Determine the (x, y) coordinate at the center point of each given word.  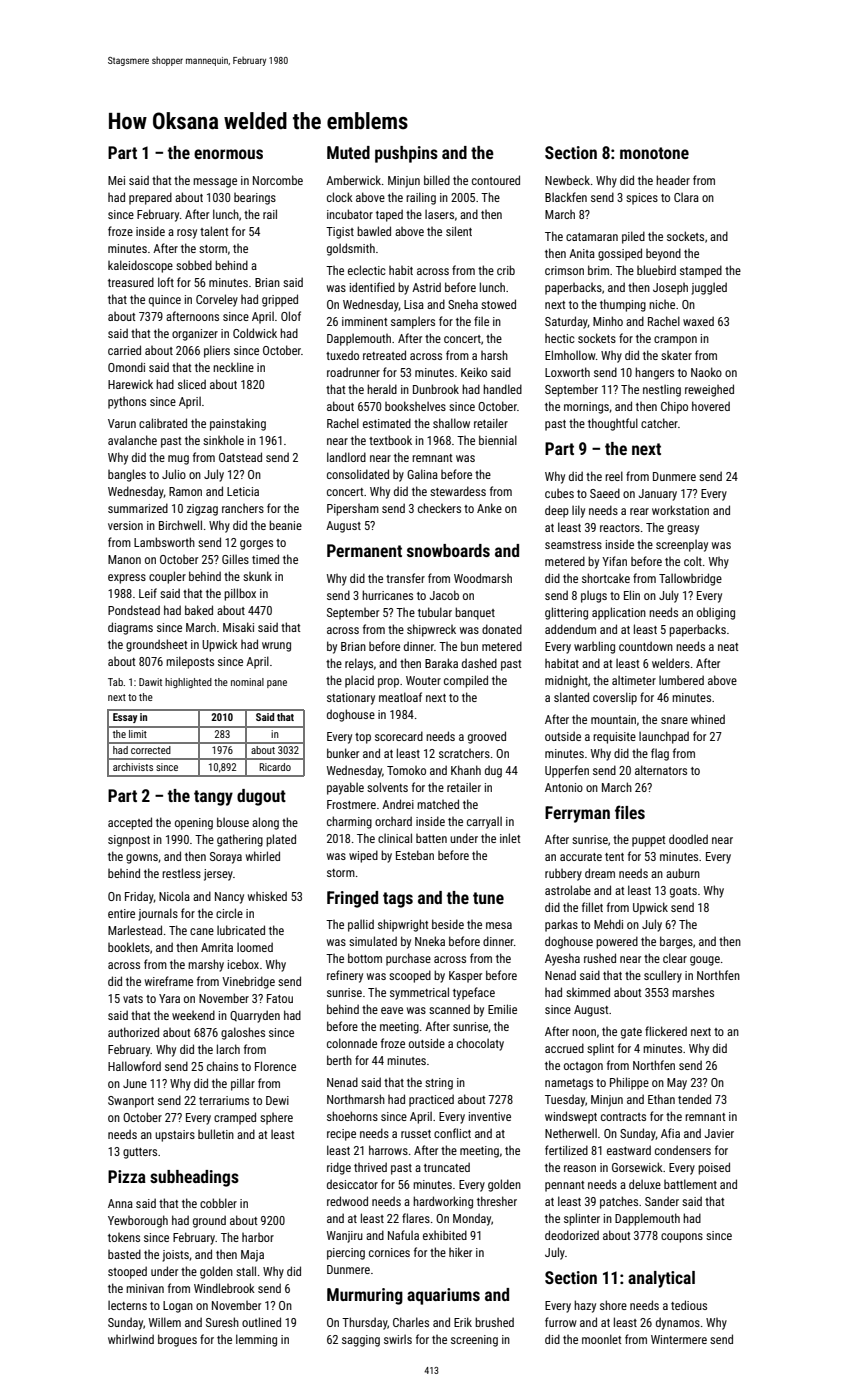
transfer (405, 578)
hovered (711, 406)
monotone (654, 153)
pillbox (240, 594)
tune (488, 898)
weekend (193, 1015)
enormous (228, 154)
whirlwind (131, 1339)
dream (600, 873)
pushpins (406, 154)
